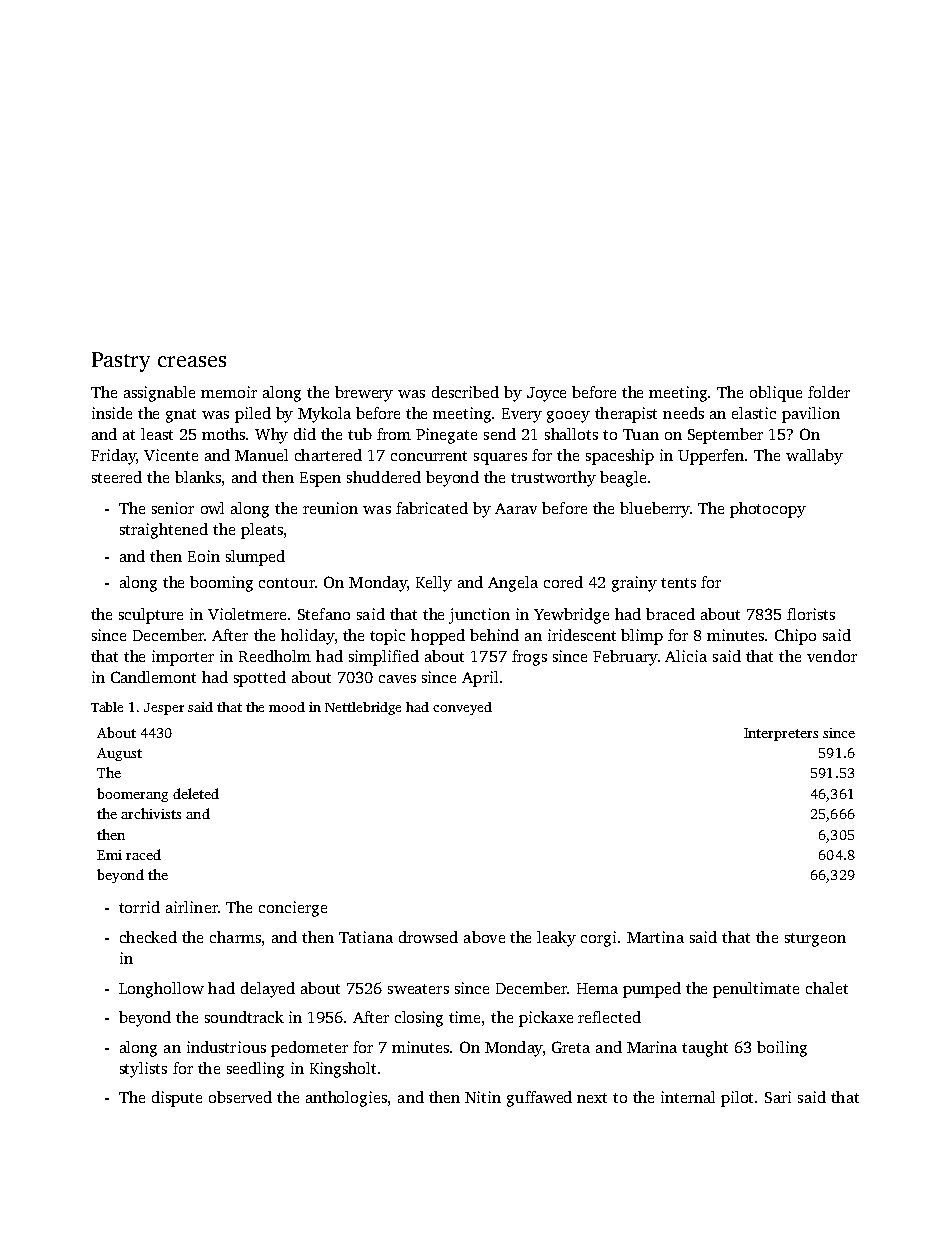 The height and width of the page is (1233, 952). What do you see at coordinates (483, 1097) in the page?
I see `Nitin` at bounding box center [483, 1097].
